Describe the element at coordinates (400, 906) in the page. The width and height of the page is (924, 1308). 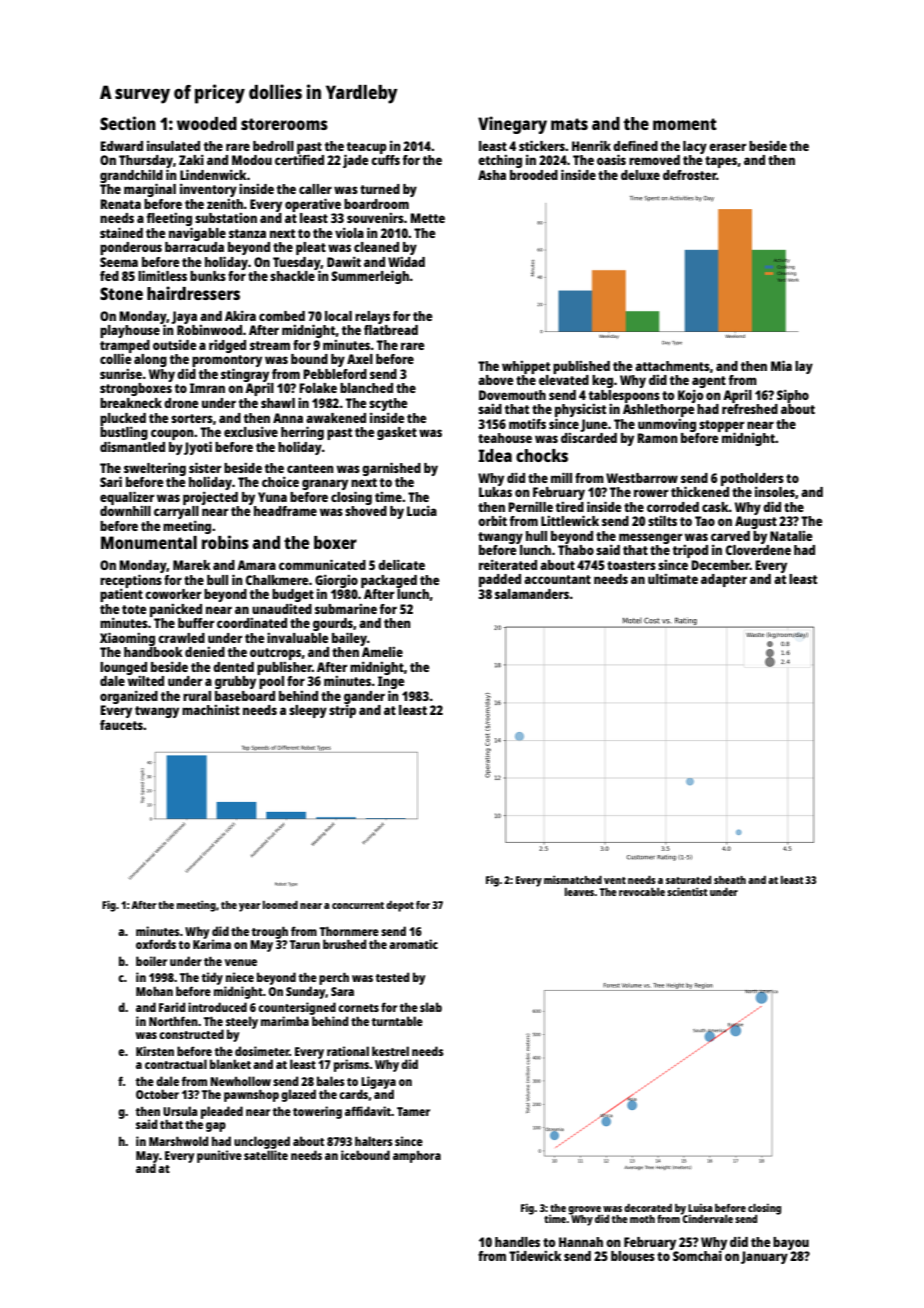
I see `depot` at that location.
